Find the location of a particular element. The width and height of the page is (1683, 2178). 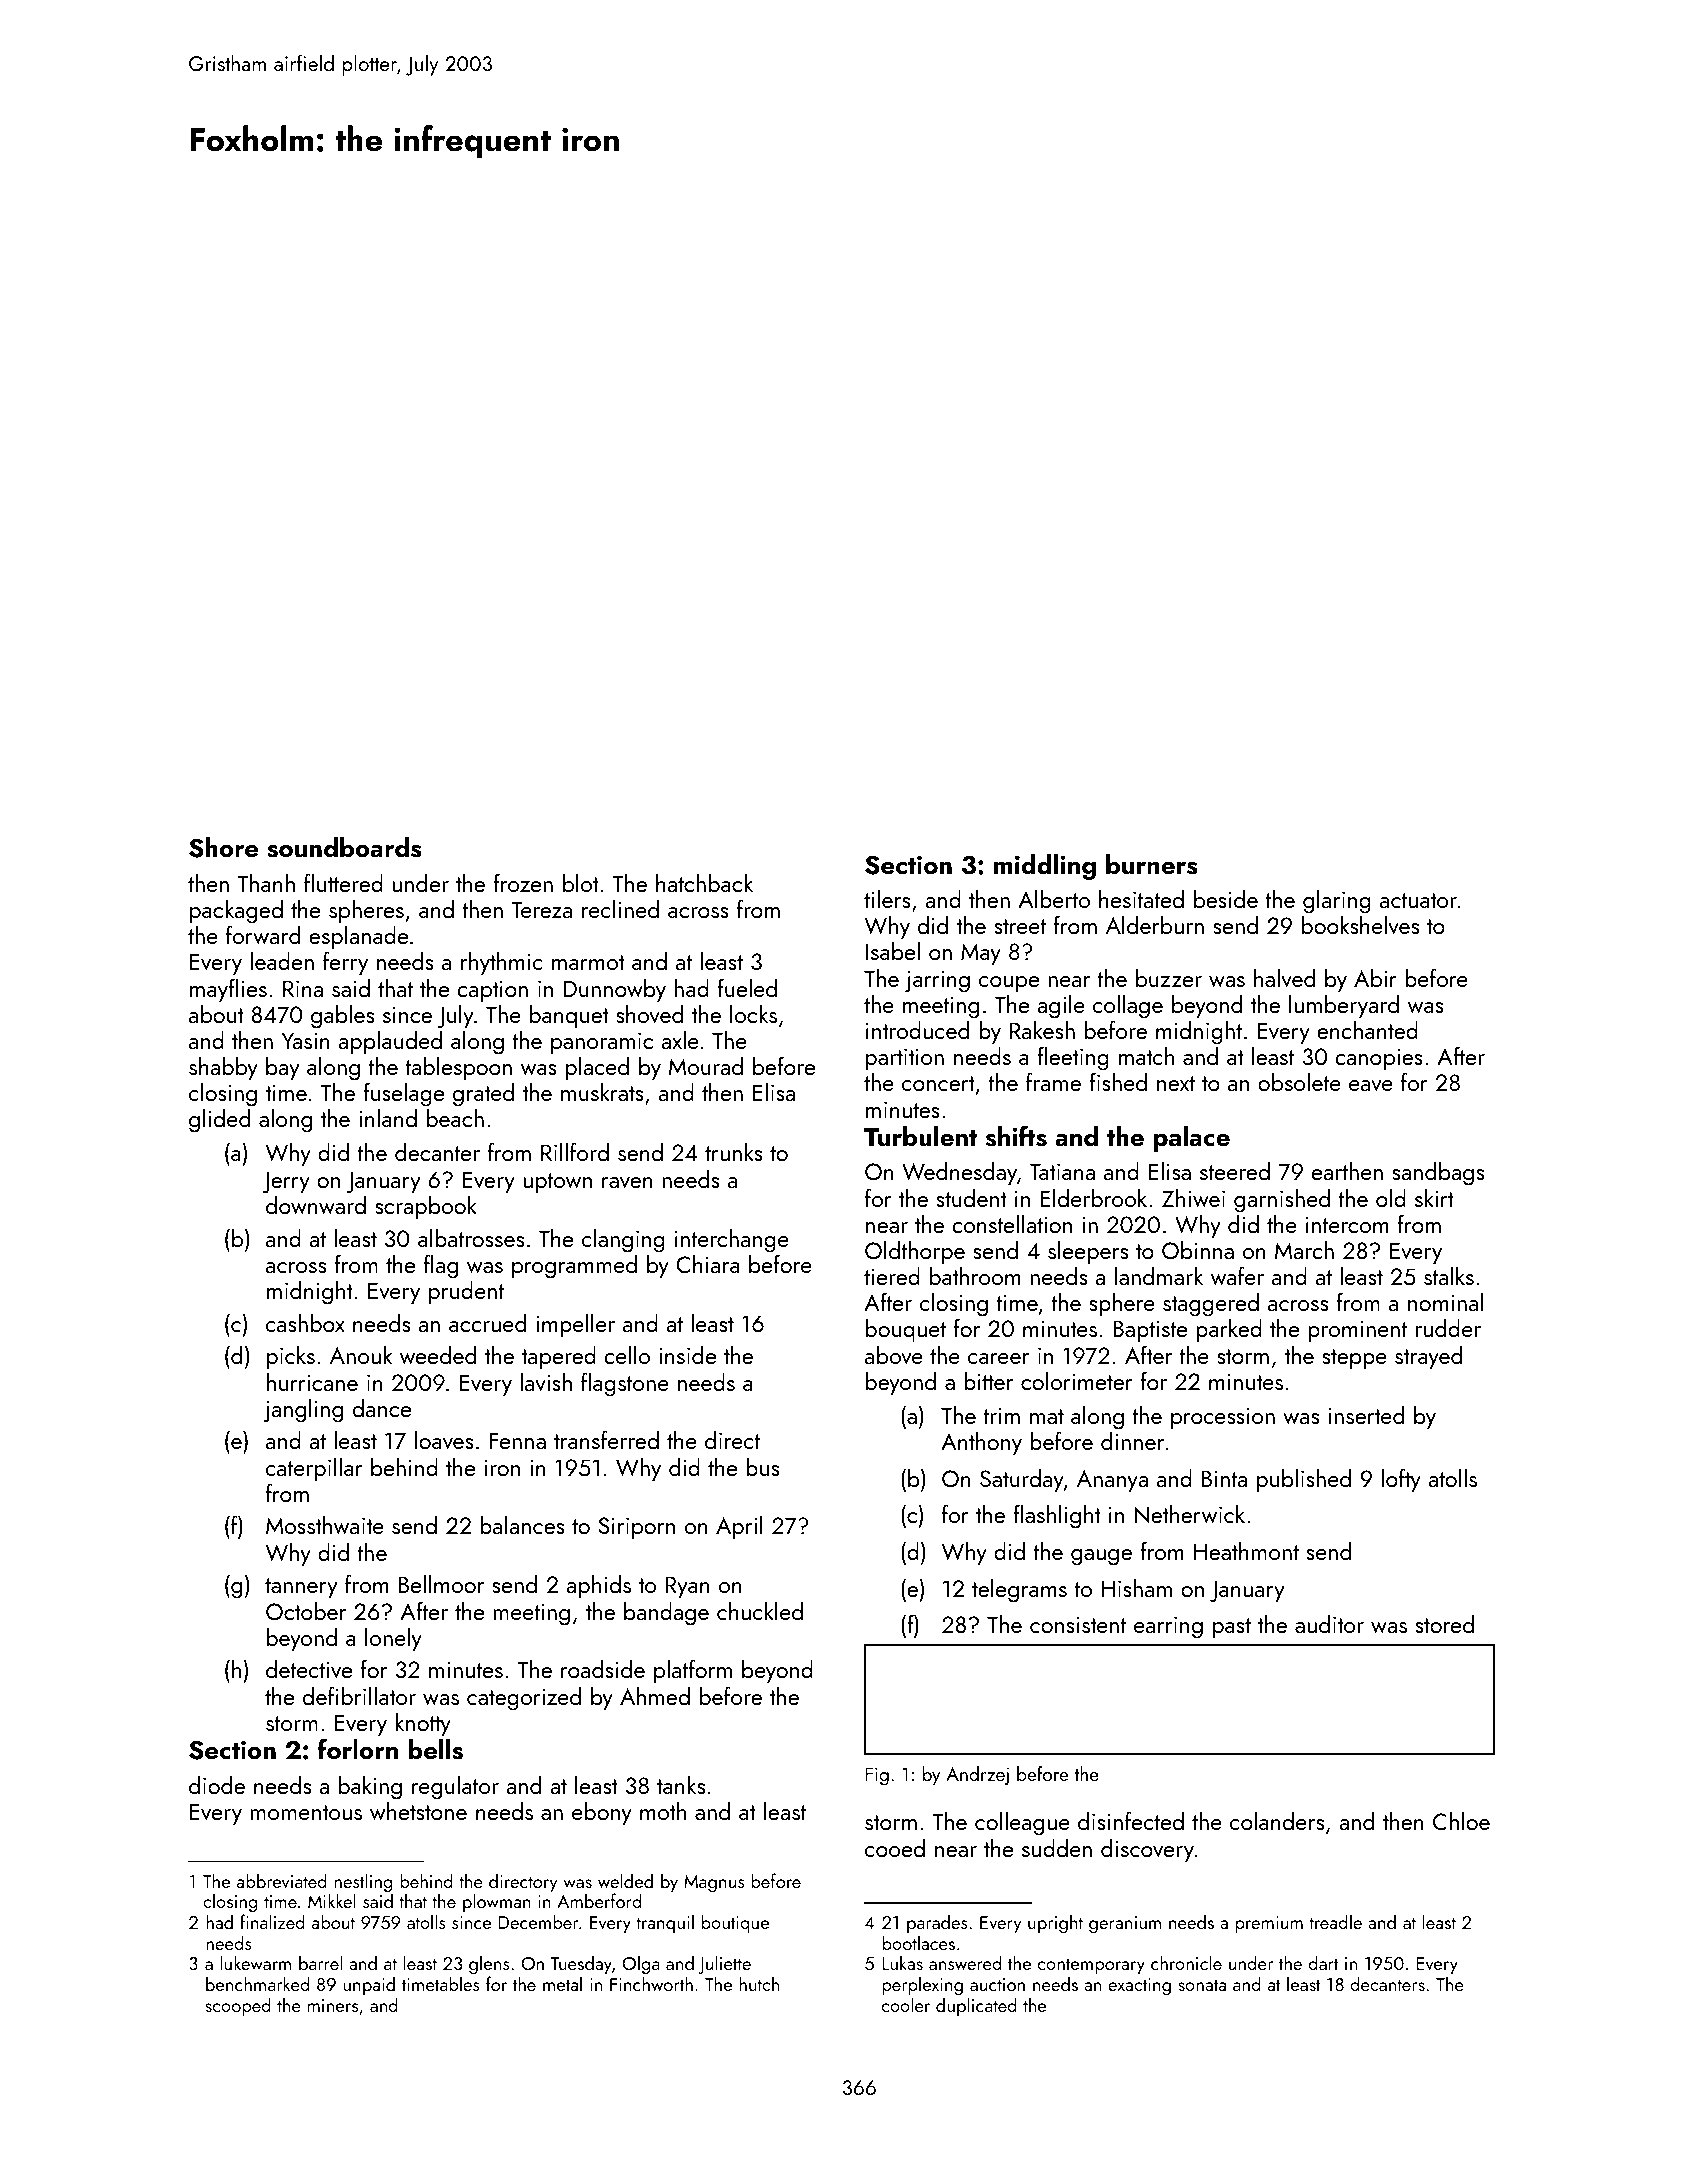

soundboards is located at coordinates (344, 847).
